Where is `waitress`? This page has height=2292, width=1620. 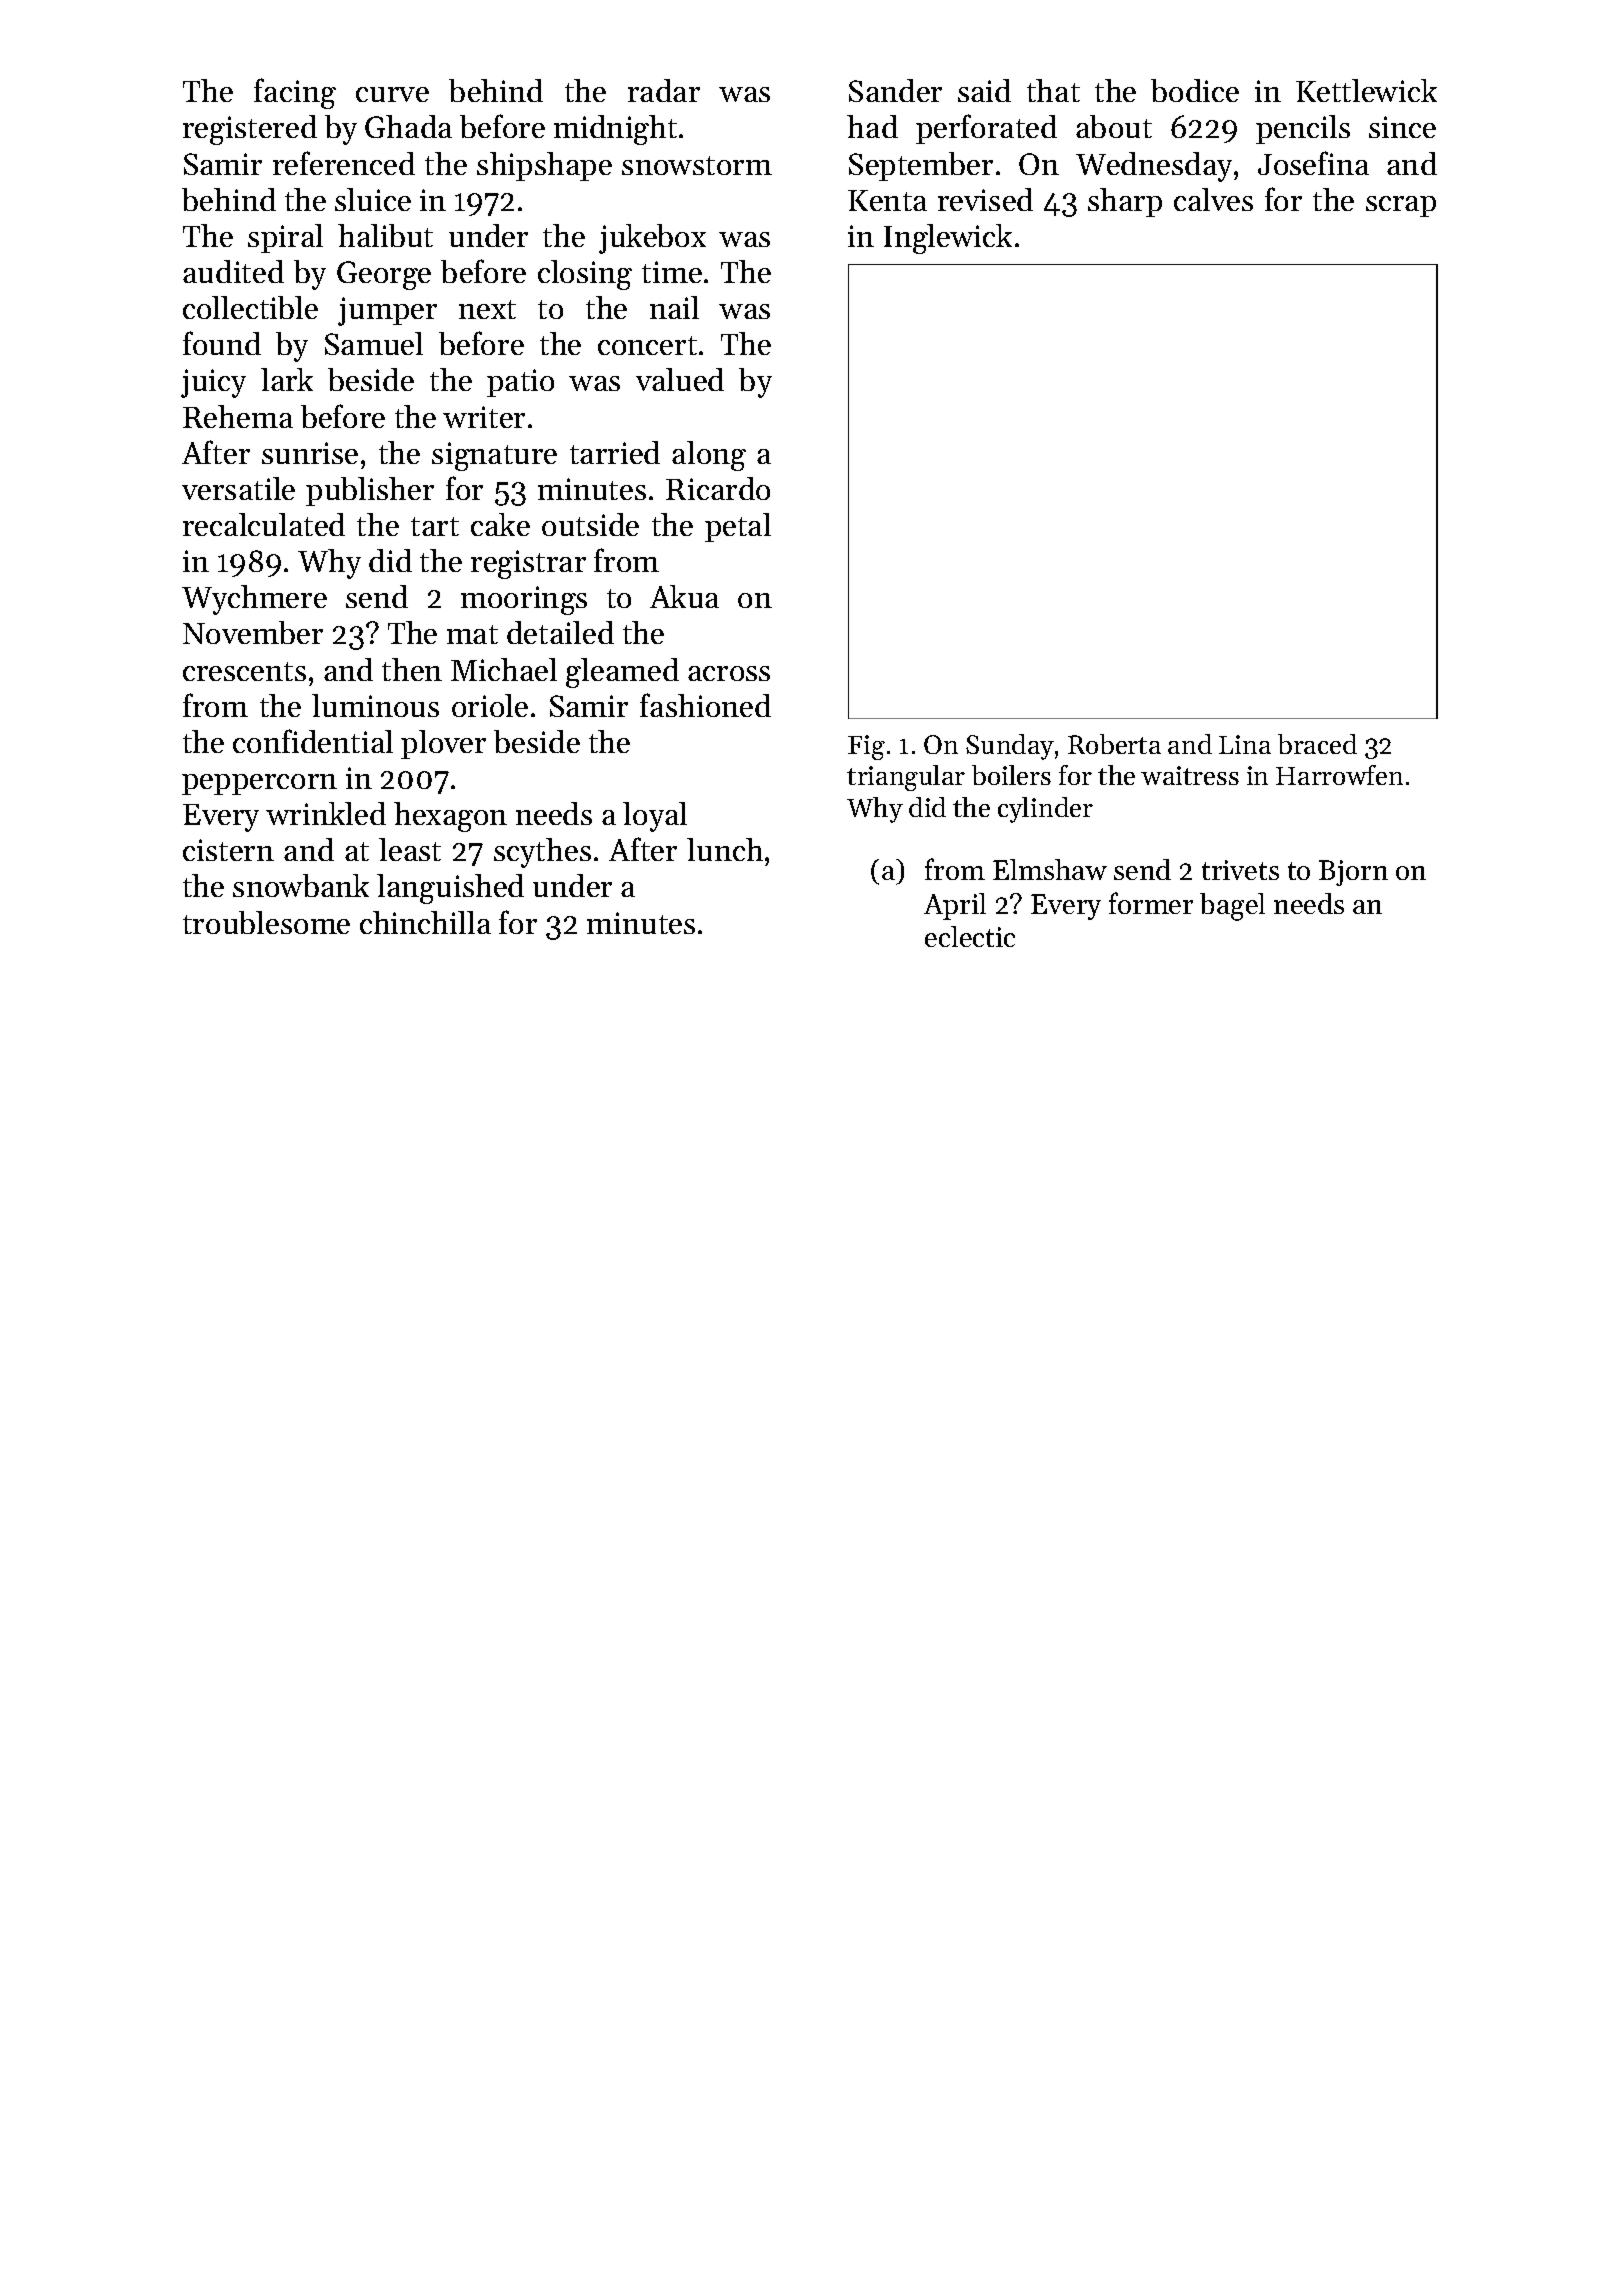
waitress is located at coordinates (1190, 775).
